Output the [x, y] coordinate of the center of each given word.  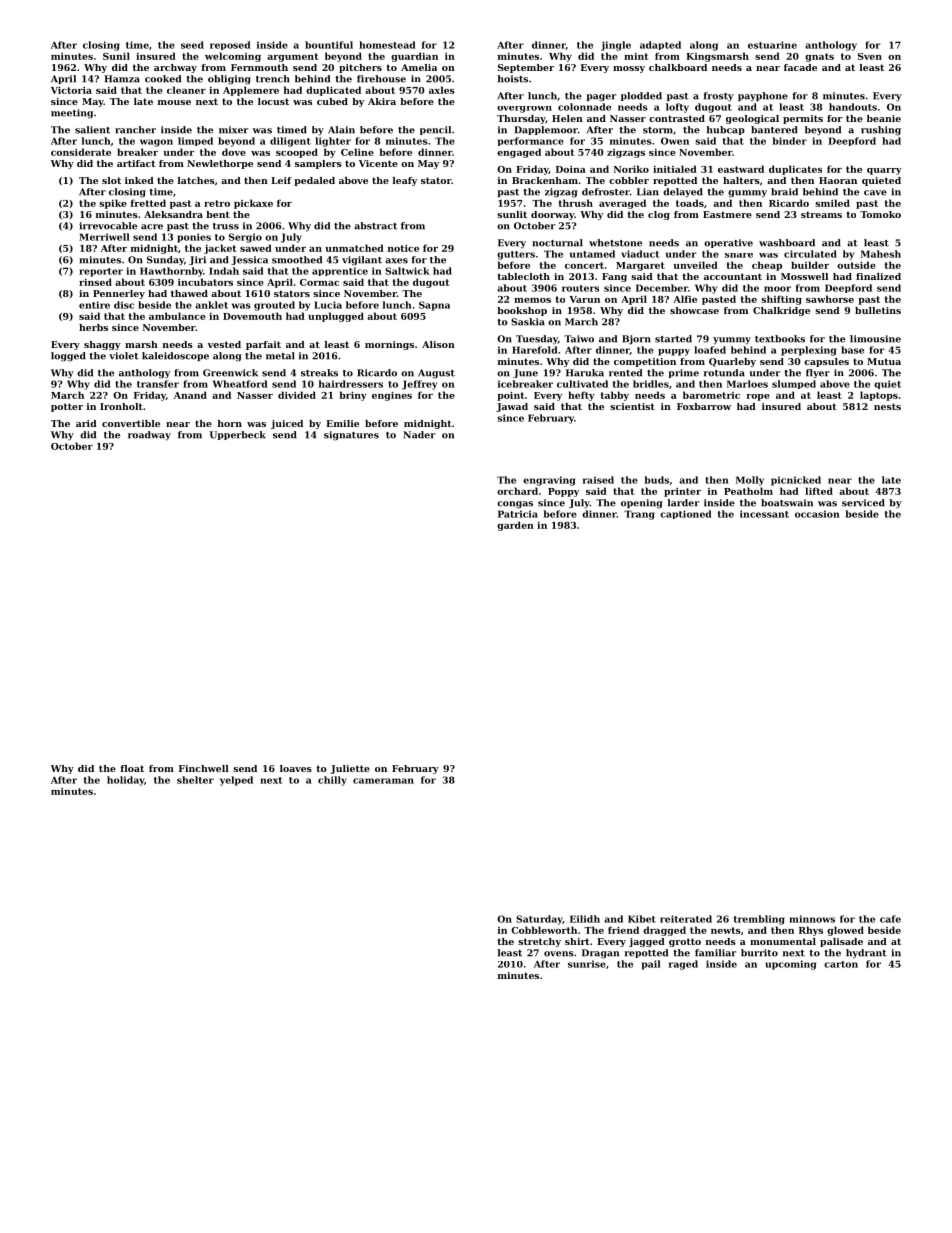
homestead [387, 45]
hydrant [866, 954]
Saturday [539, 920]
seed [192, 45]
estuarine [772, 45]
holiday [125, 781]
